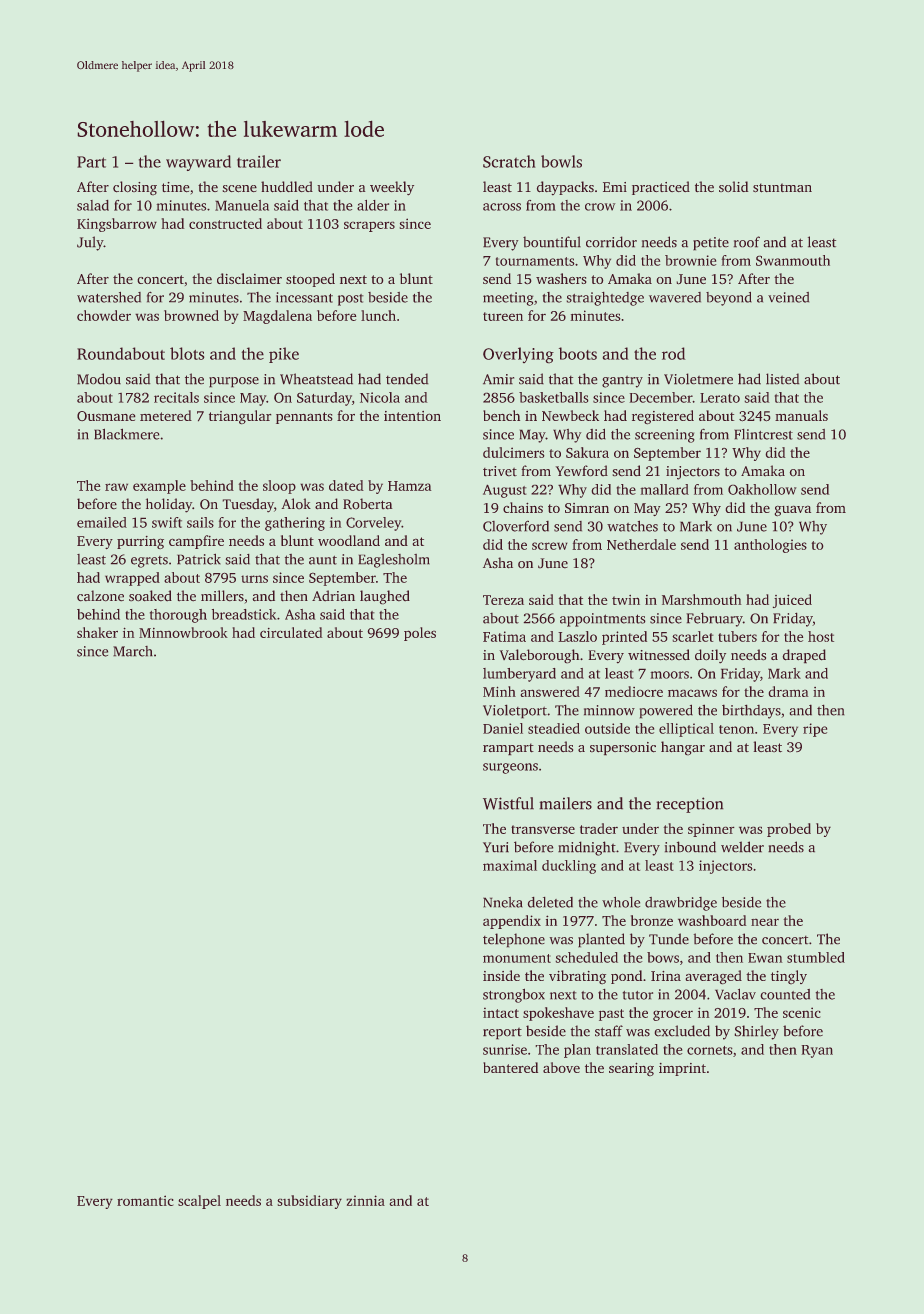 The image size is (924, 1314). Describe the element at coordinates (665, 489) in the screenshot. I see `mallard` at that location.
